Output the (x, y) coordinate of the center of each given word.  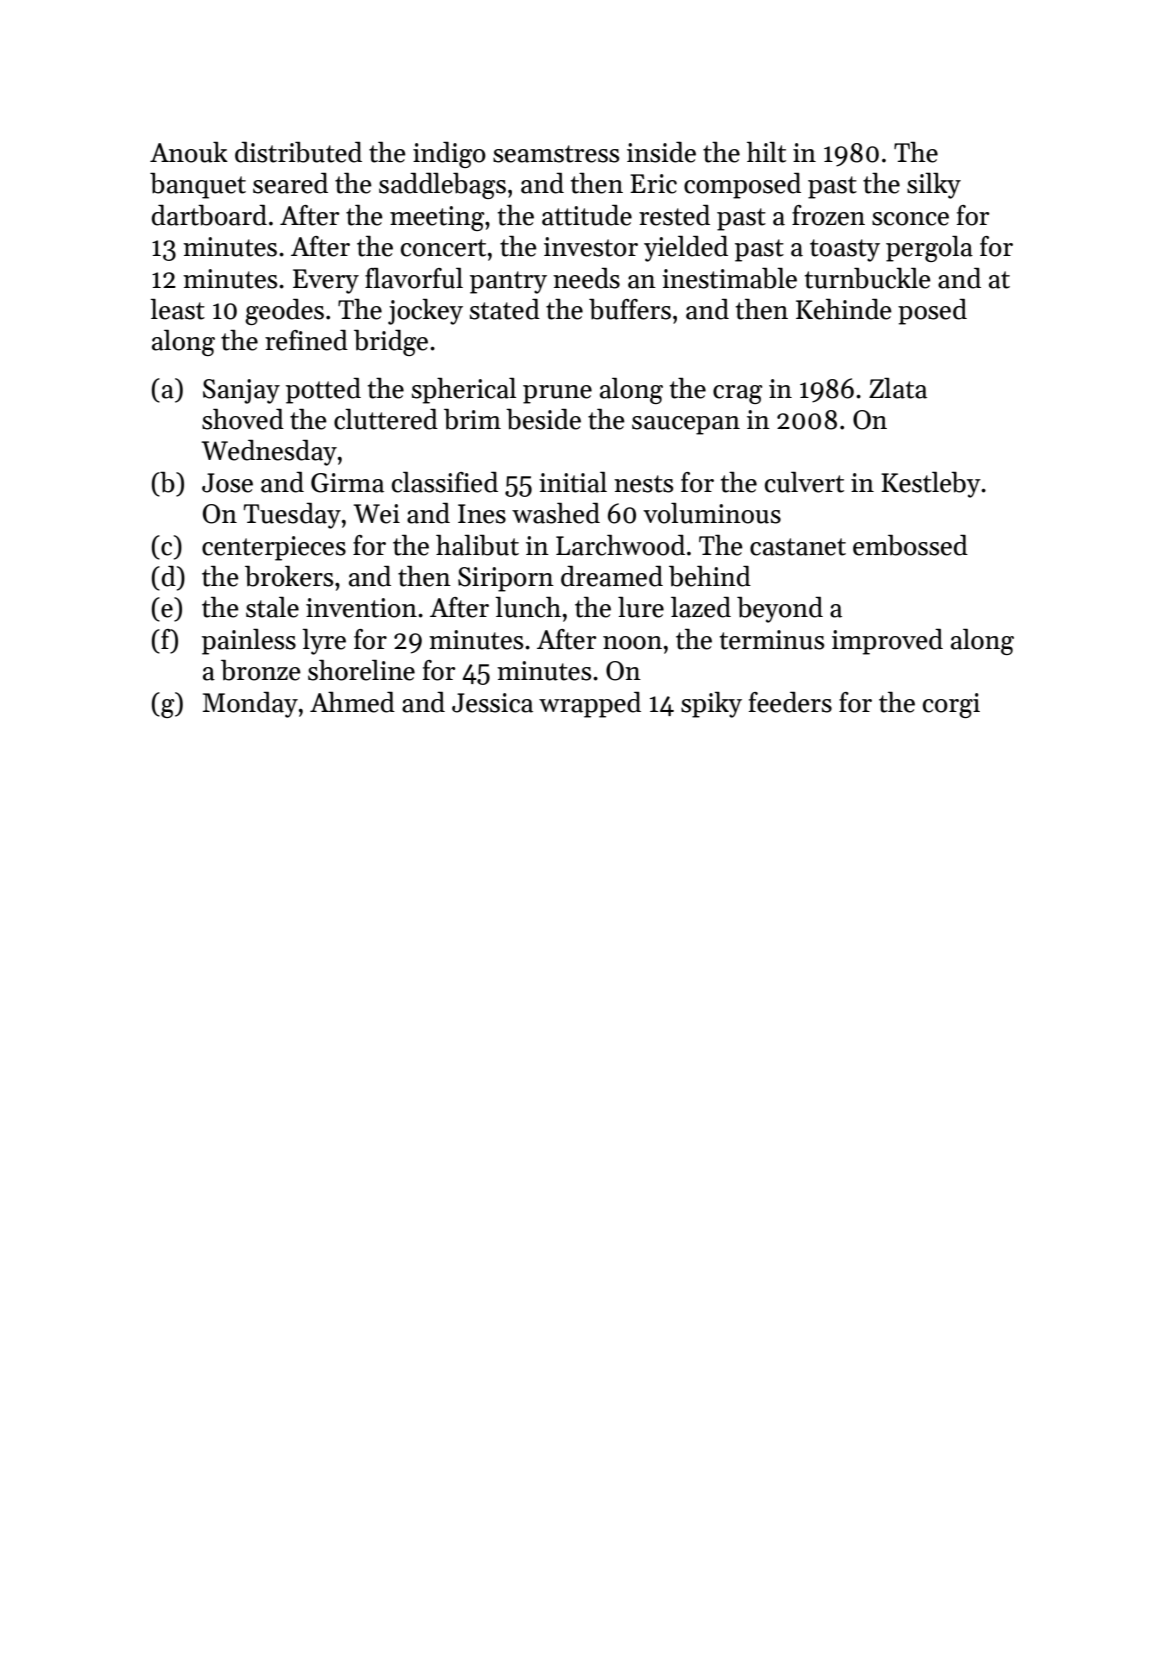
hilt (766, 152)
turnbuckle (868, 278)
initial (573, 482)
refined (306, 340)
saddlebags (442, 186)
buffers (630, 309)
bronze (261, 670)
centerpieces (274, 548)
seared (290, 183)
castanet (798, 547)
